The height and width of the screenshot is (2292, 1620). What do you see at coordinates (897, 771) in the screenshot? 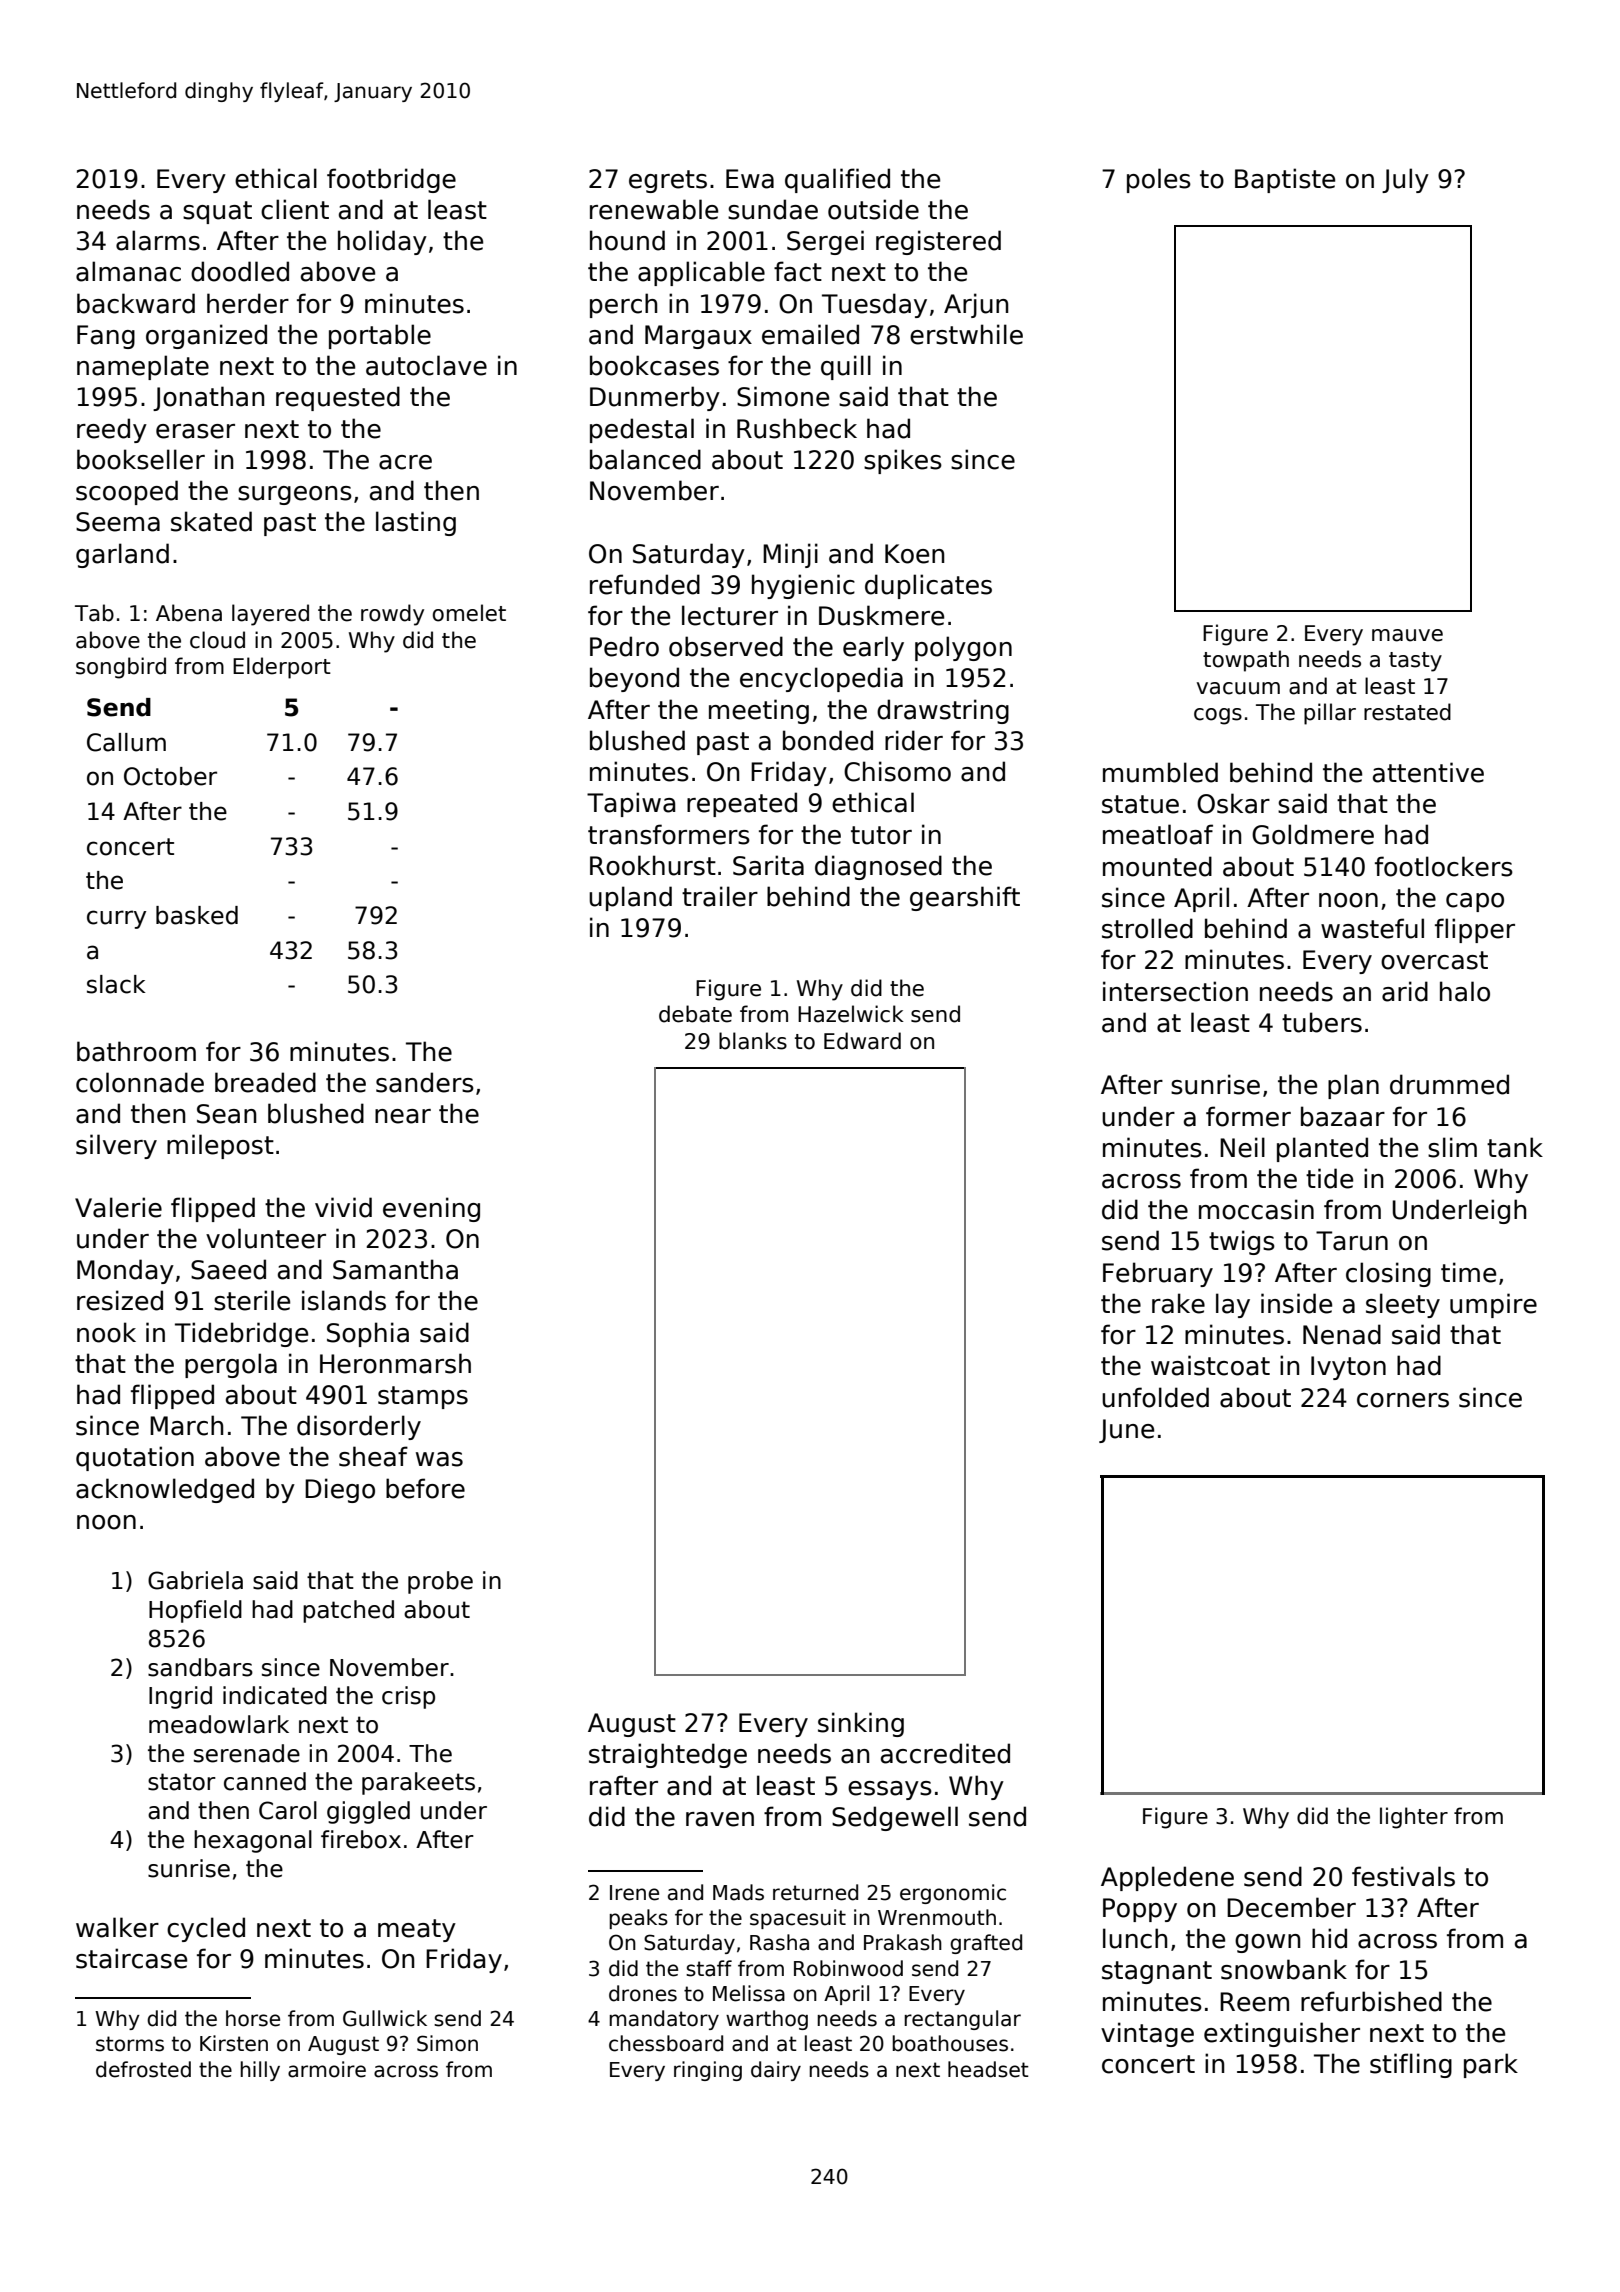
I see `Chisomo` at bounding box center [897, 771].
